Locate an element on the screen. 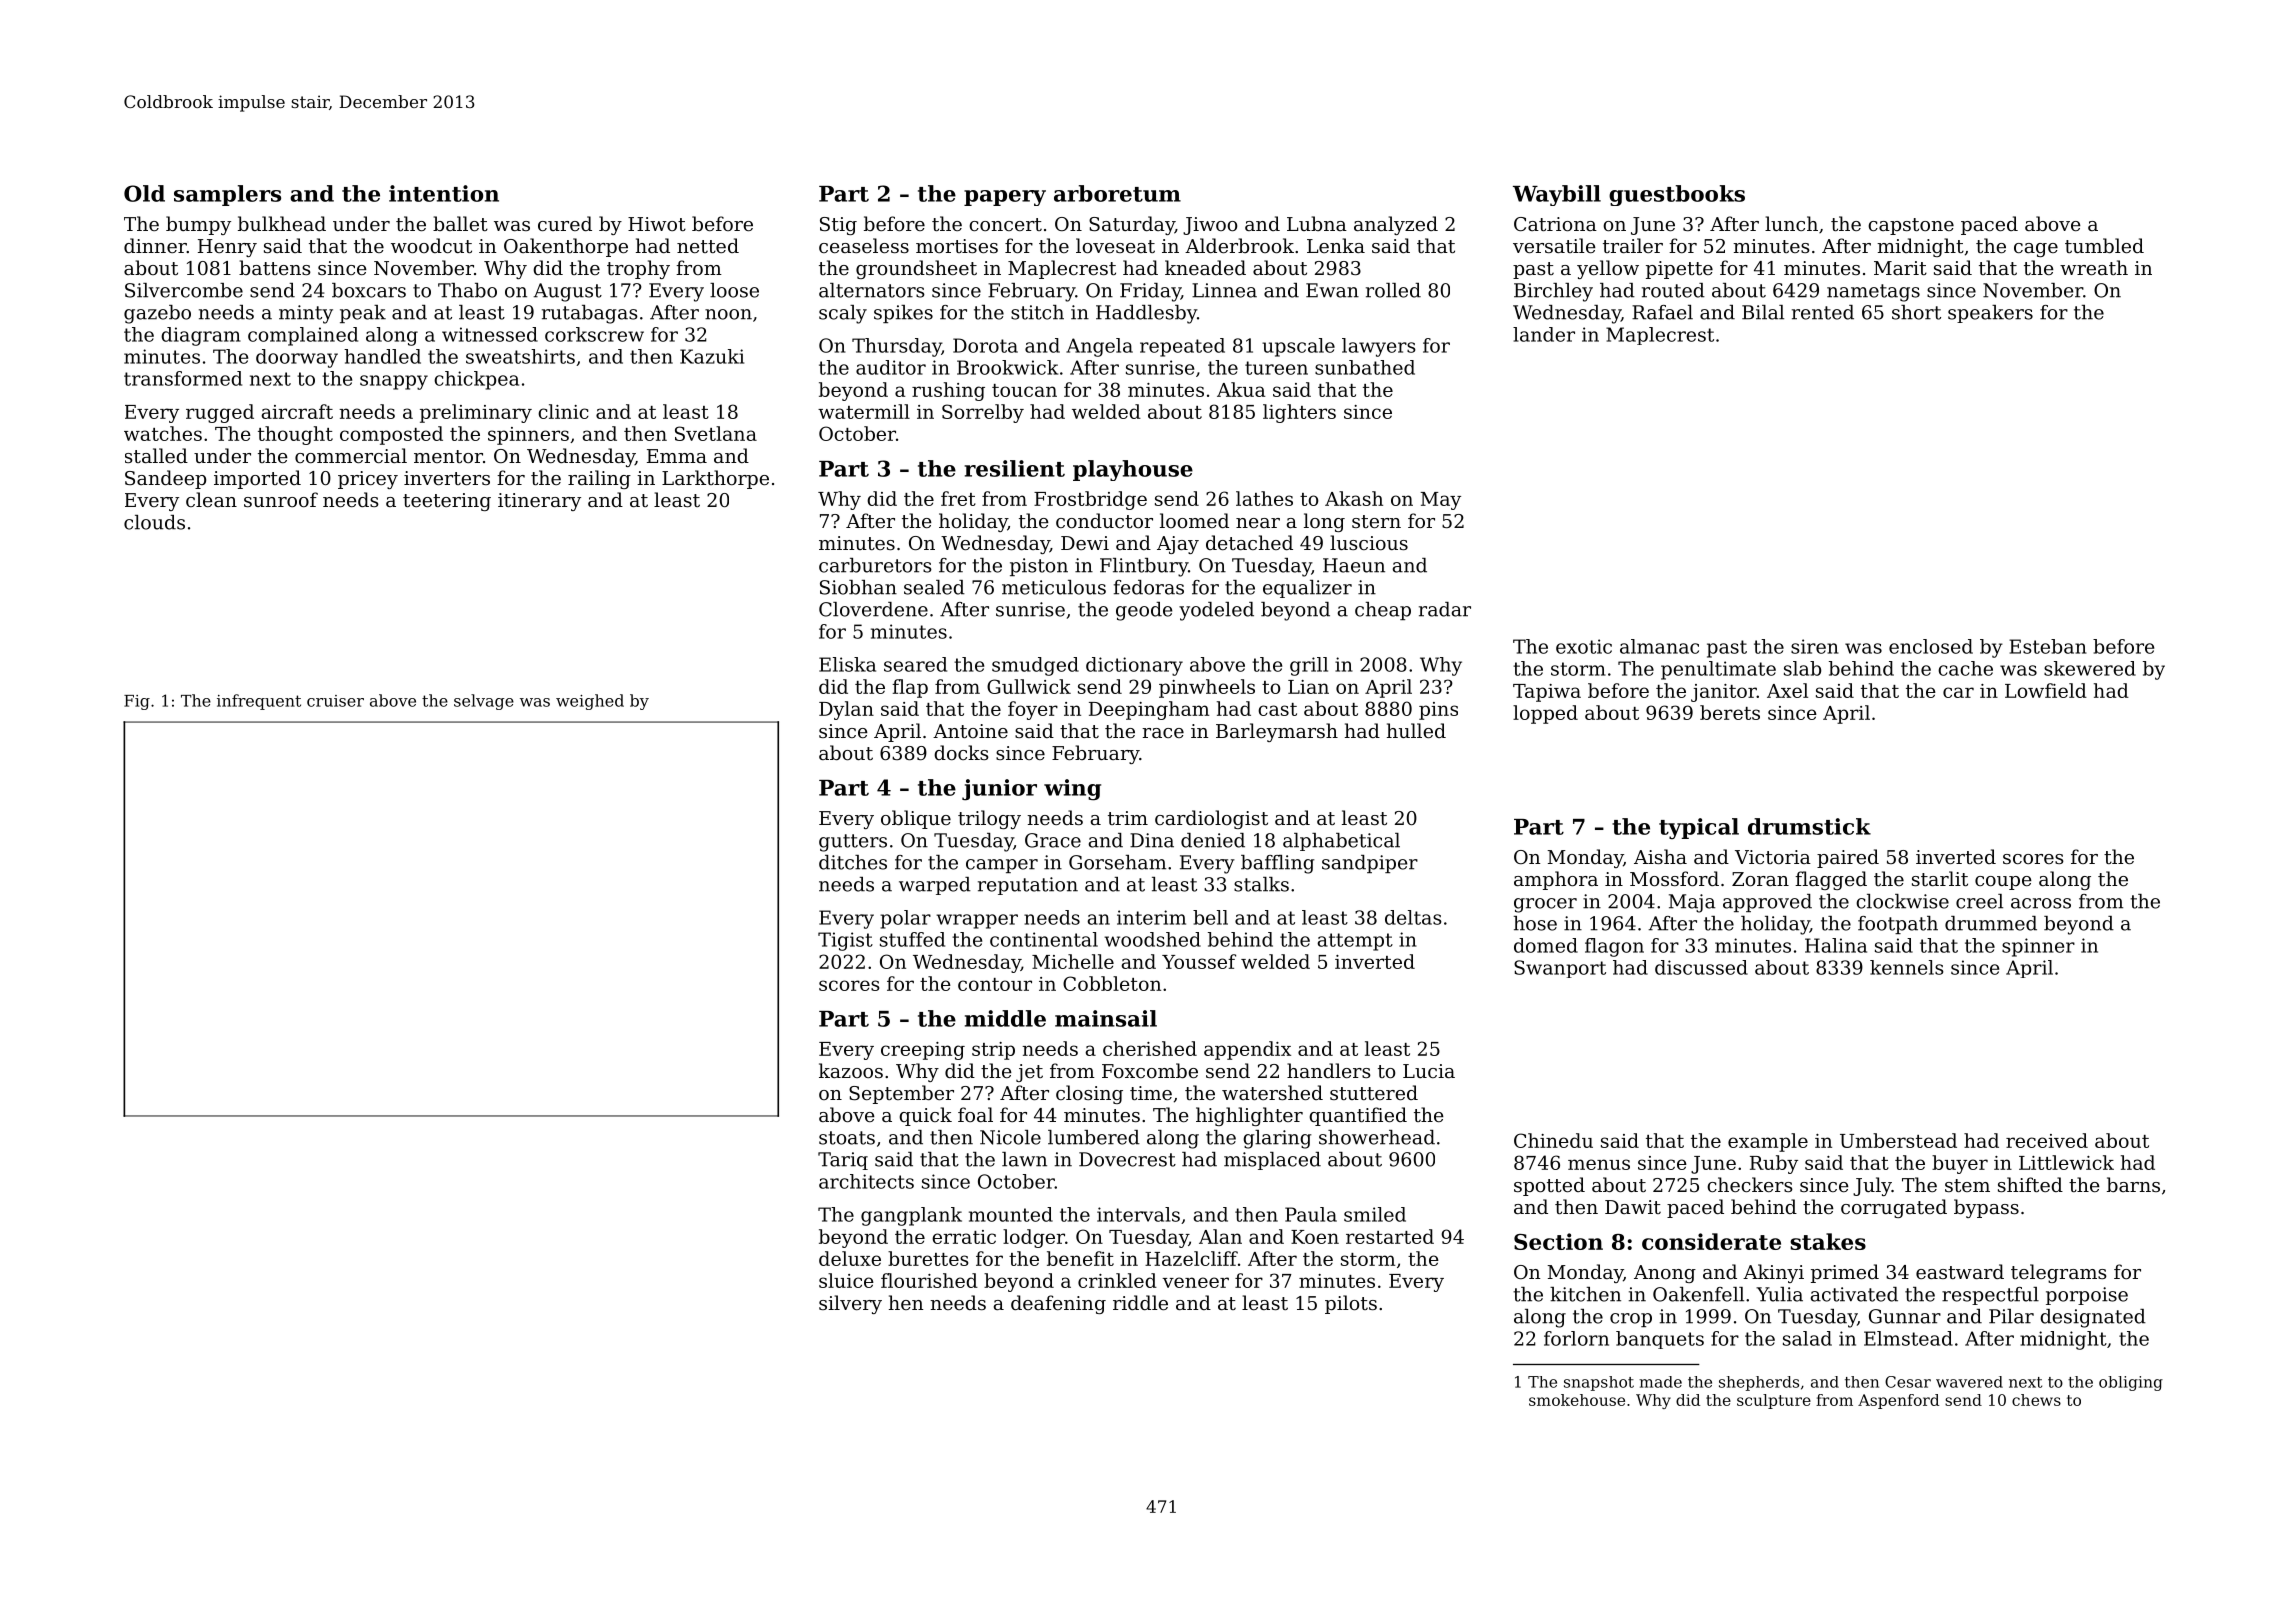  Mossford is located at coordinates (1674, 878).
